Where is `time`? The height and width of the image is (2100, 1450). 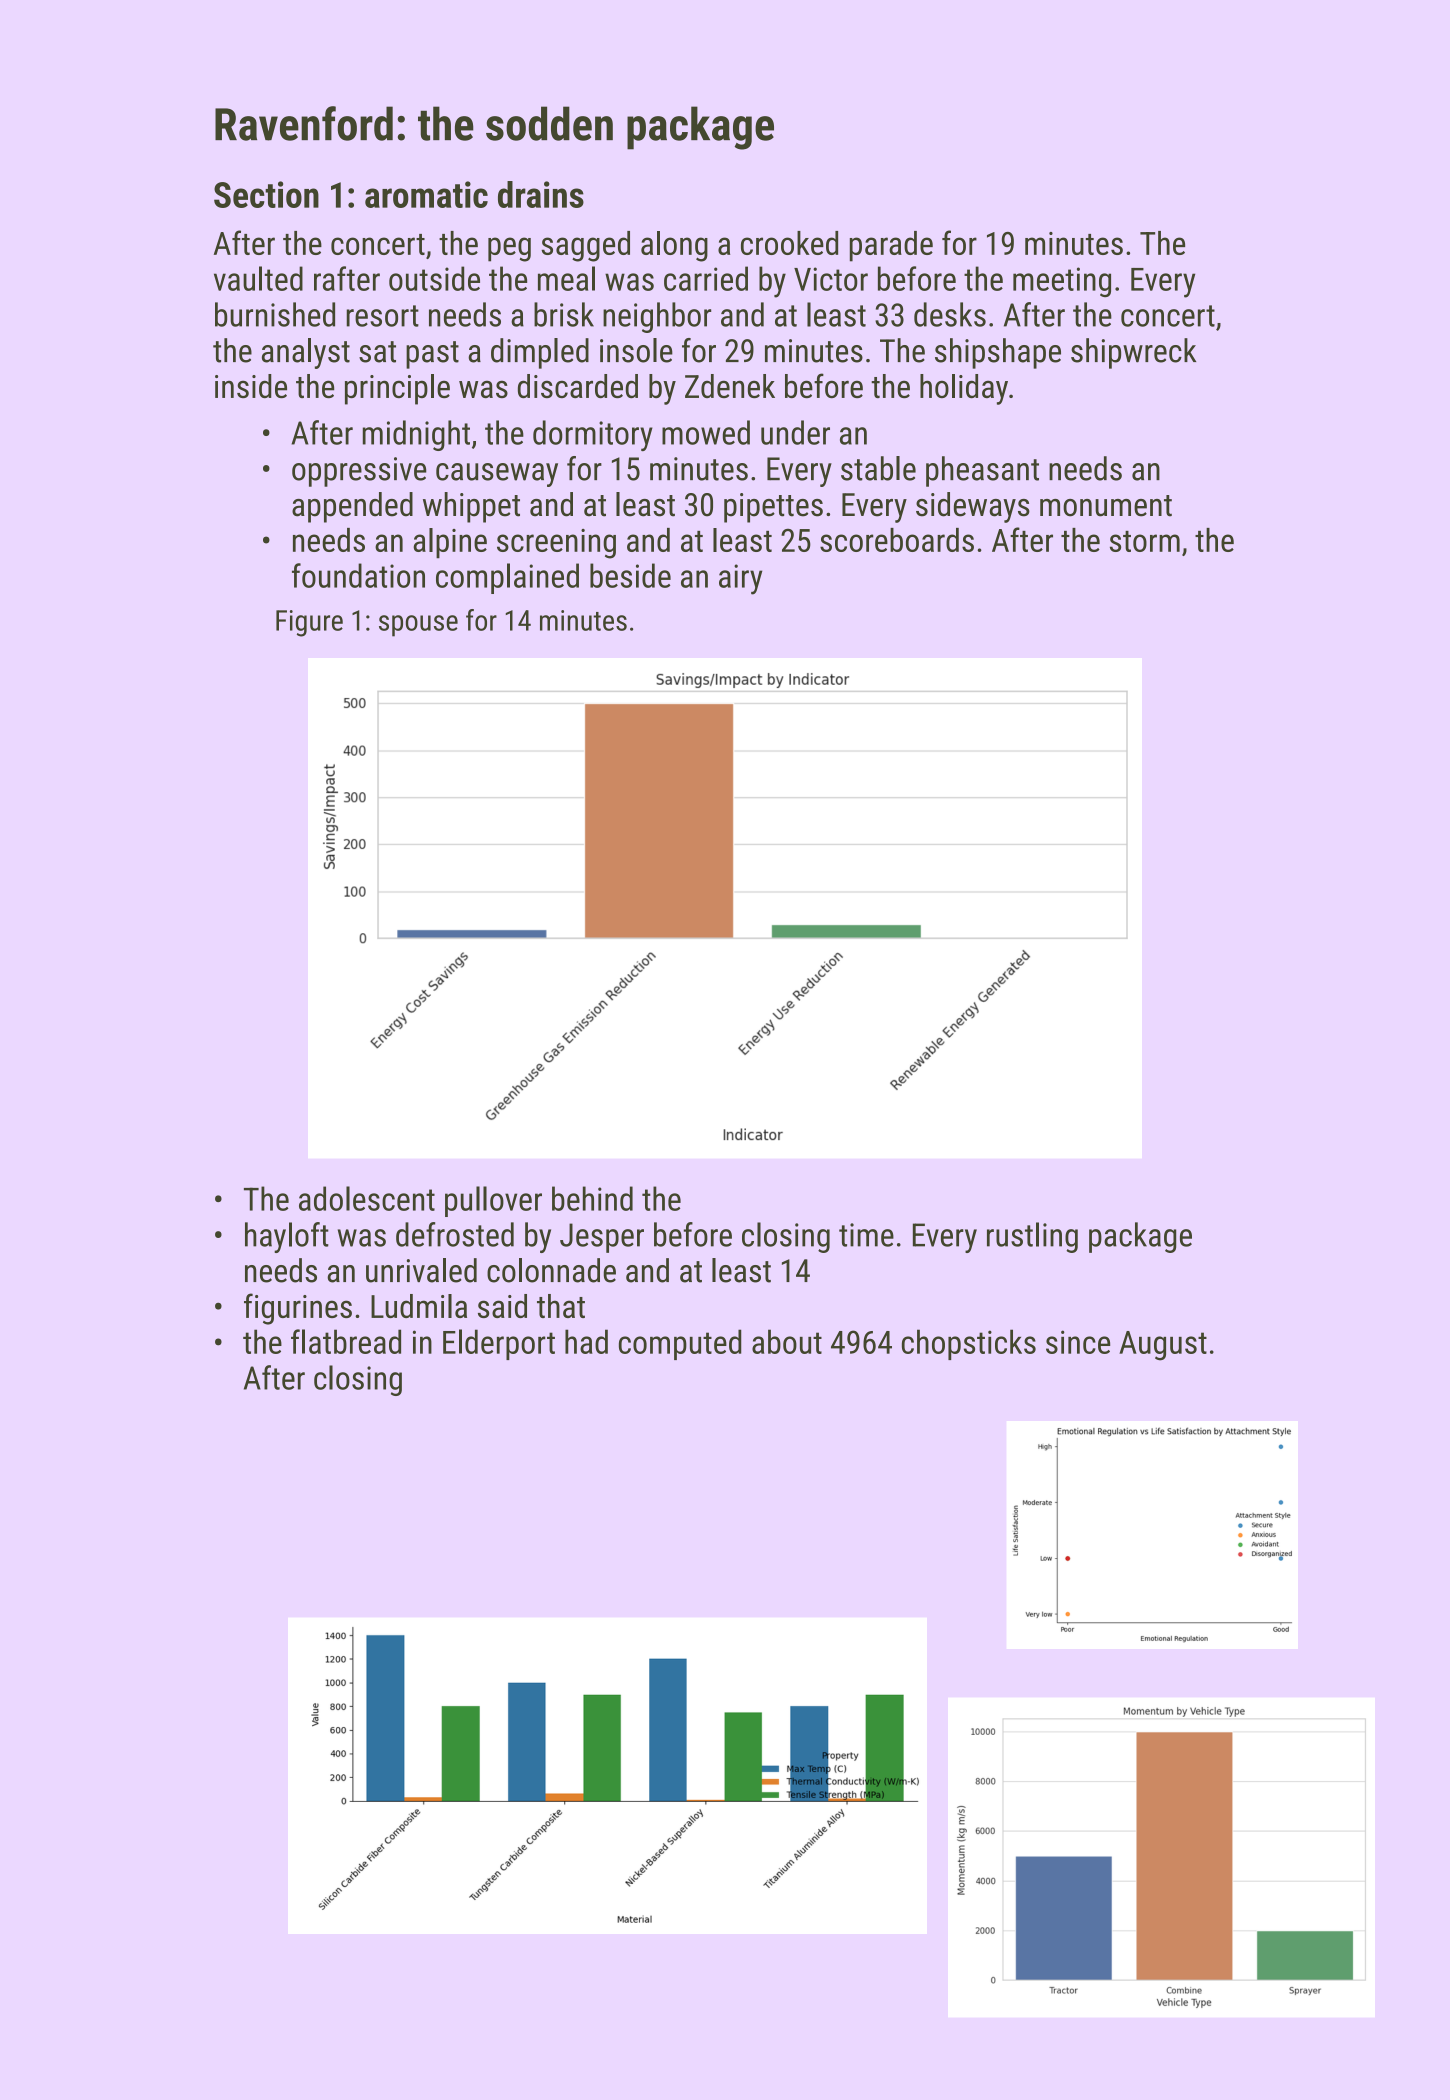
time is located at coordinates (866, 1235).
